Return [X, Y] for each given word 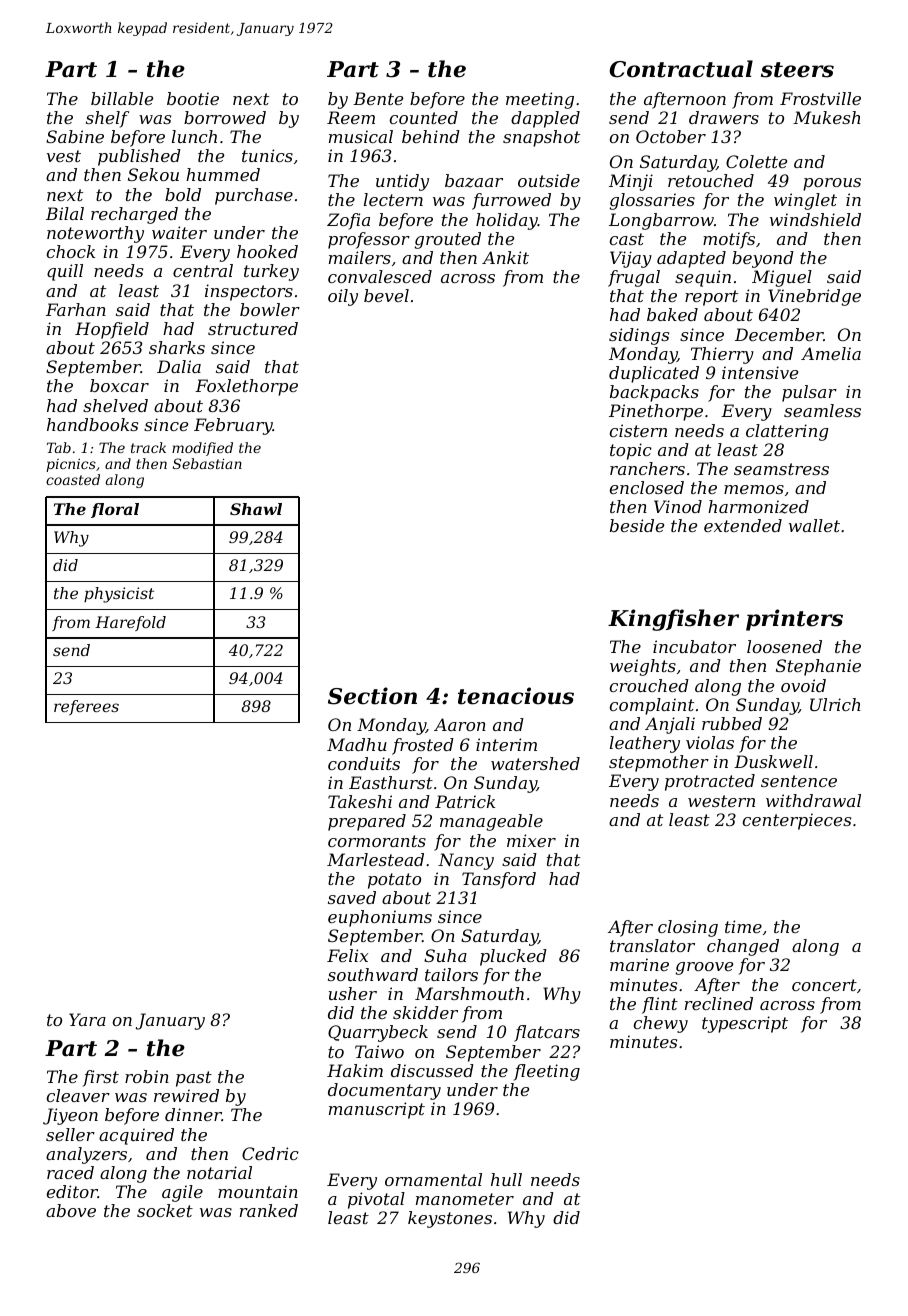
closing [688, 928]
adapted [691, 259]
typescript [745, 1024]
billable [122, 98]
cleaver [78, 1095]
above [71, 1210]
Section [372, 696]
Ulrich [835, 704]
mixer [531, 840]
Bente [378, 98]
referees [86, 707]
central [203, 270]
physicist [119, 595]
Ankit [505, 257]
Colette [756, 161]
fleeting [547, 1072]
